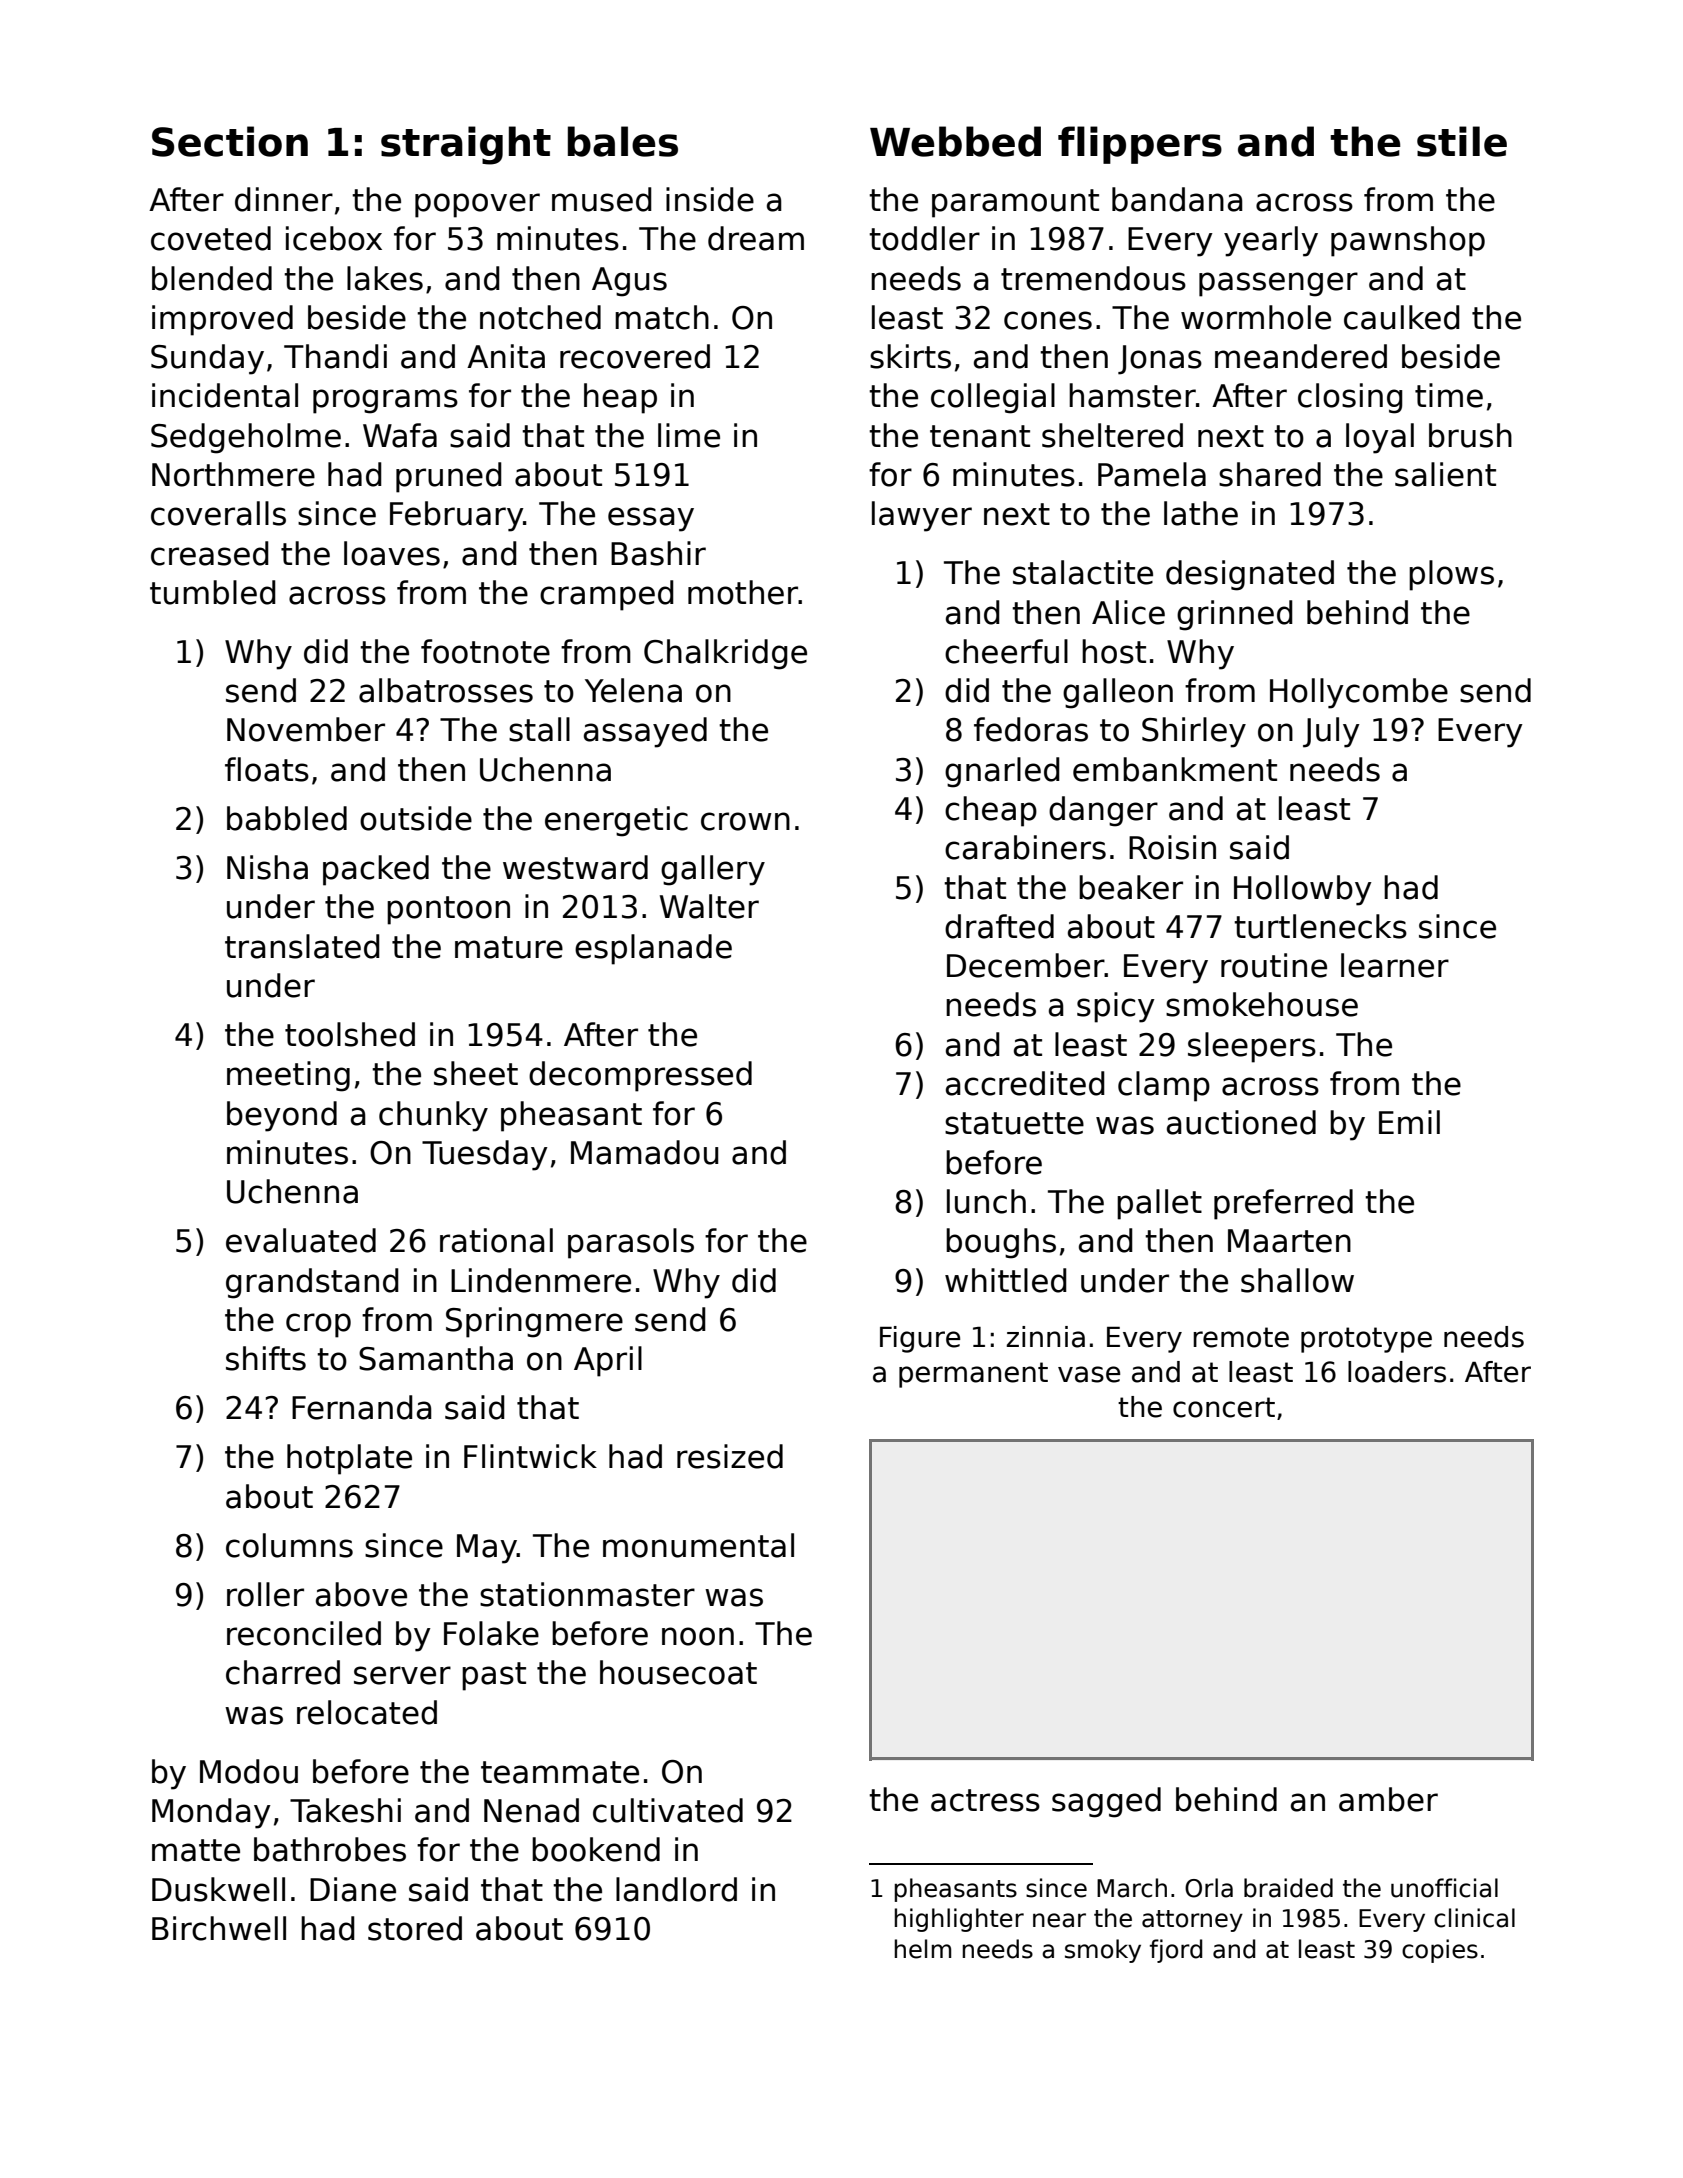  Describe the element at coordinates (1445, 474) in the screenshot. I see `salient` at that location.
